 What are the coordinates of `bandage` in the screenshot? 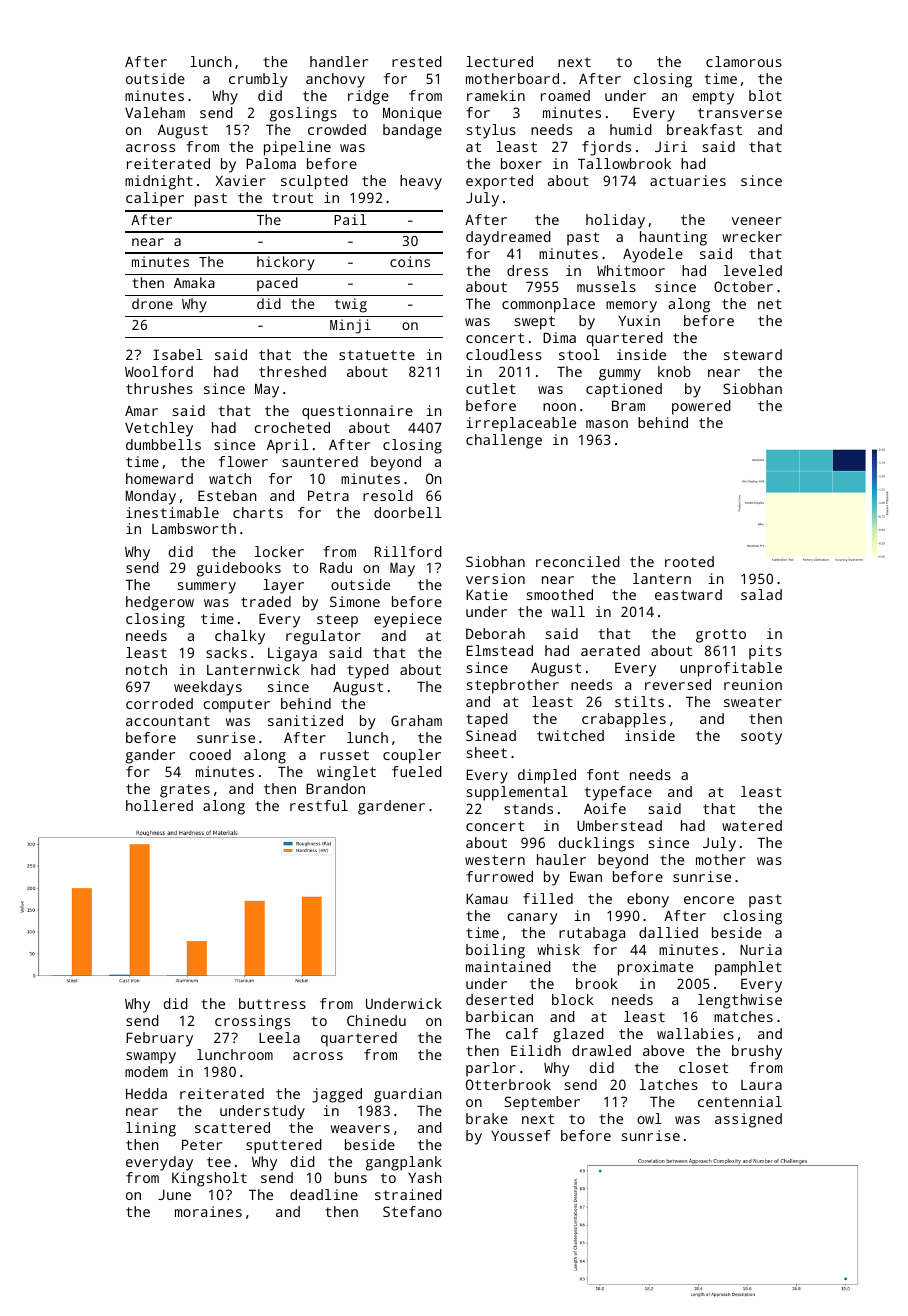 It's located at (412, 131).
